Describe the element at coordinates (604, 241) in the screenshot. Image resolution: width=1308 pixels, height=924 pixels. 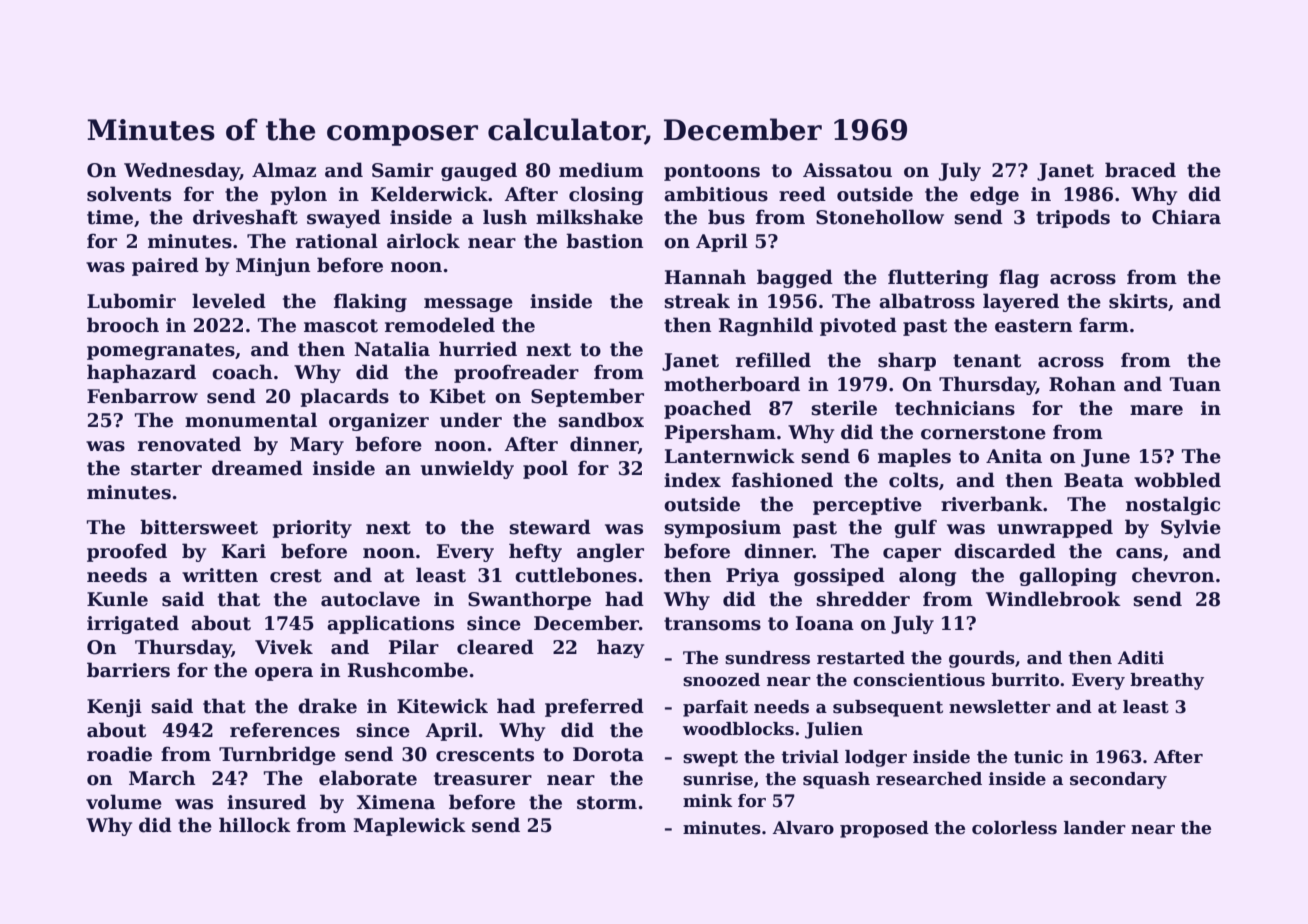
I see `bastion` at that location.
